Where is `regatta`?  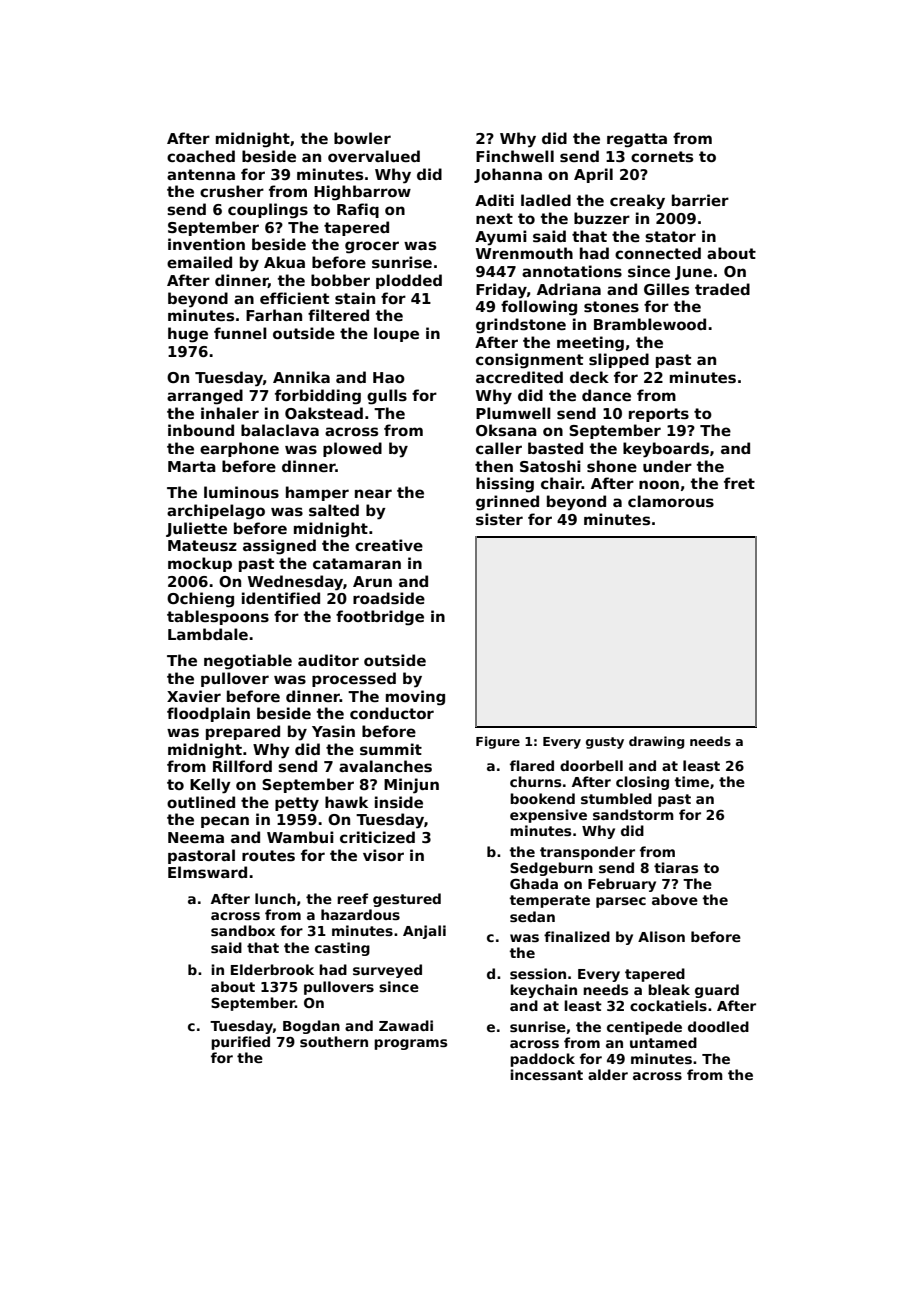 regatta is located at coordinates (637, 140).
